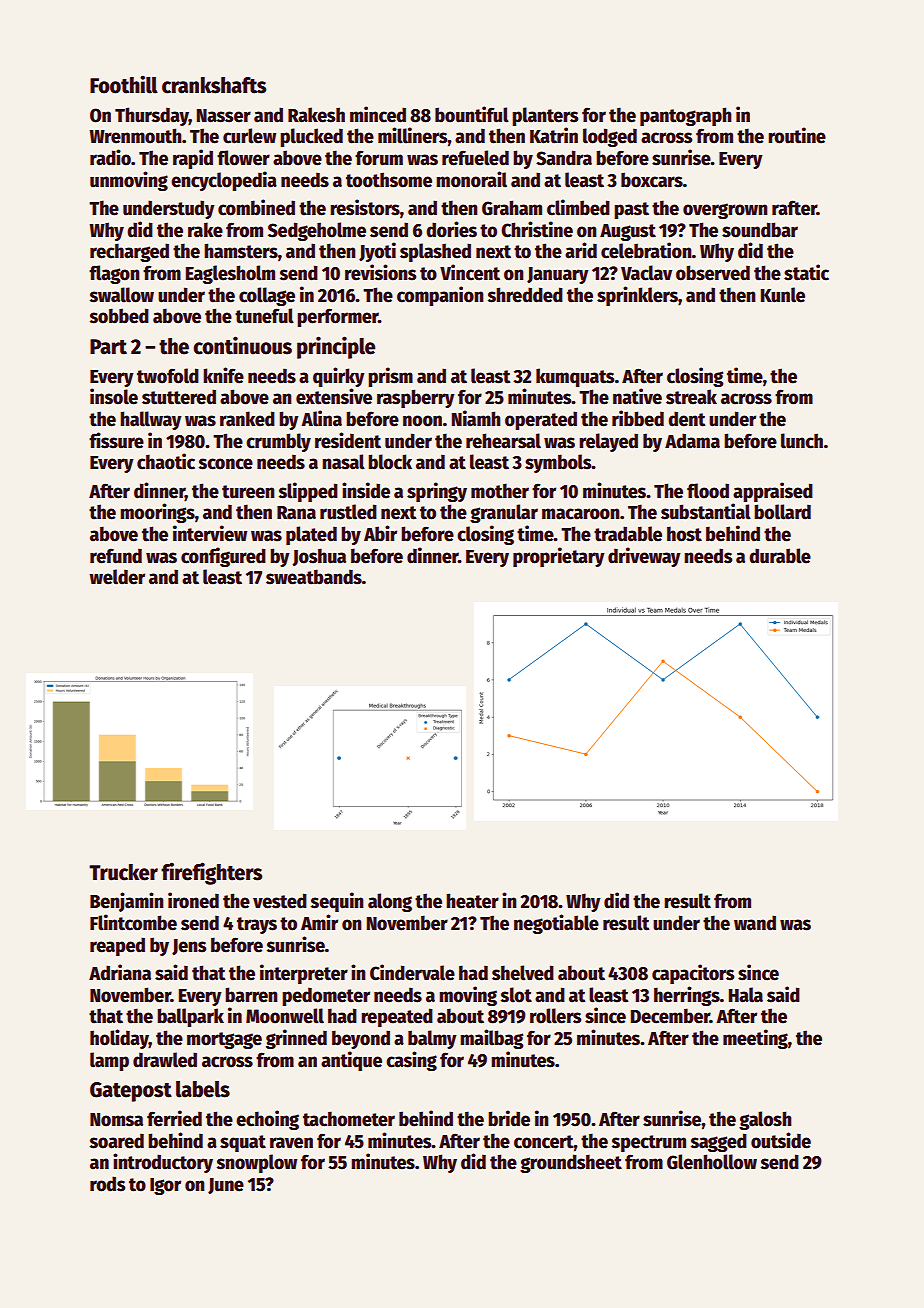 This page has width=924, height=1308. I want to click on driveway, so click(644, 557).
